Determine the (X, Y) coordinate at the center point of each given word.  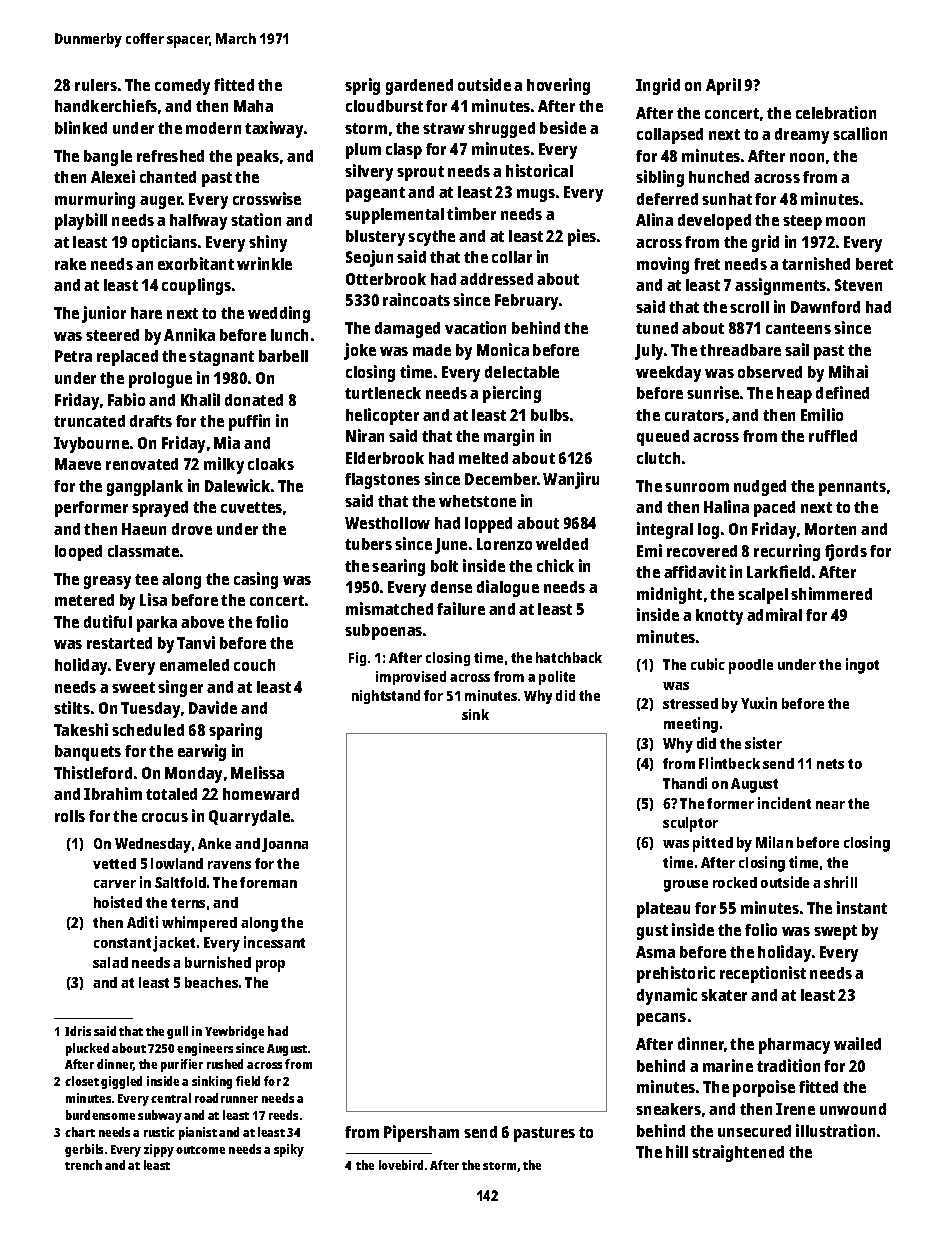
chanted (168, 177)
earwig (202, 752)
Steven (858, 285)
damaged (407, 330)
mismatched (389, 608)
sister (763, 743)
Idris (78, 1031)
